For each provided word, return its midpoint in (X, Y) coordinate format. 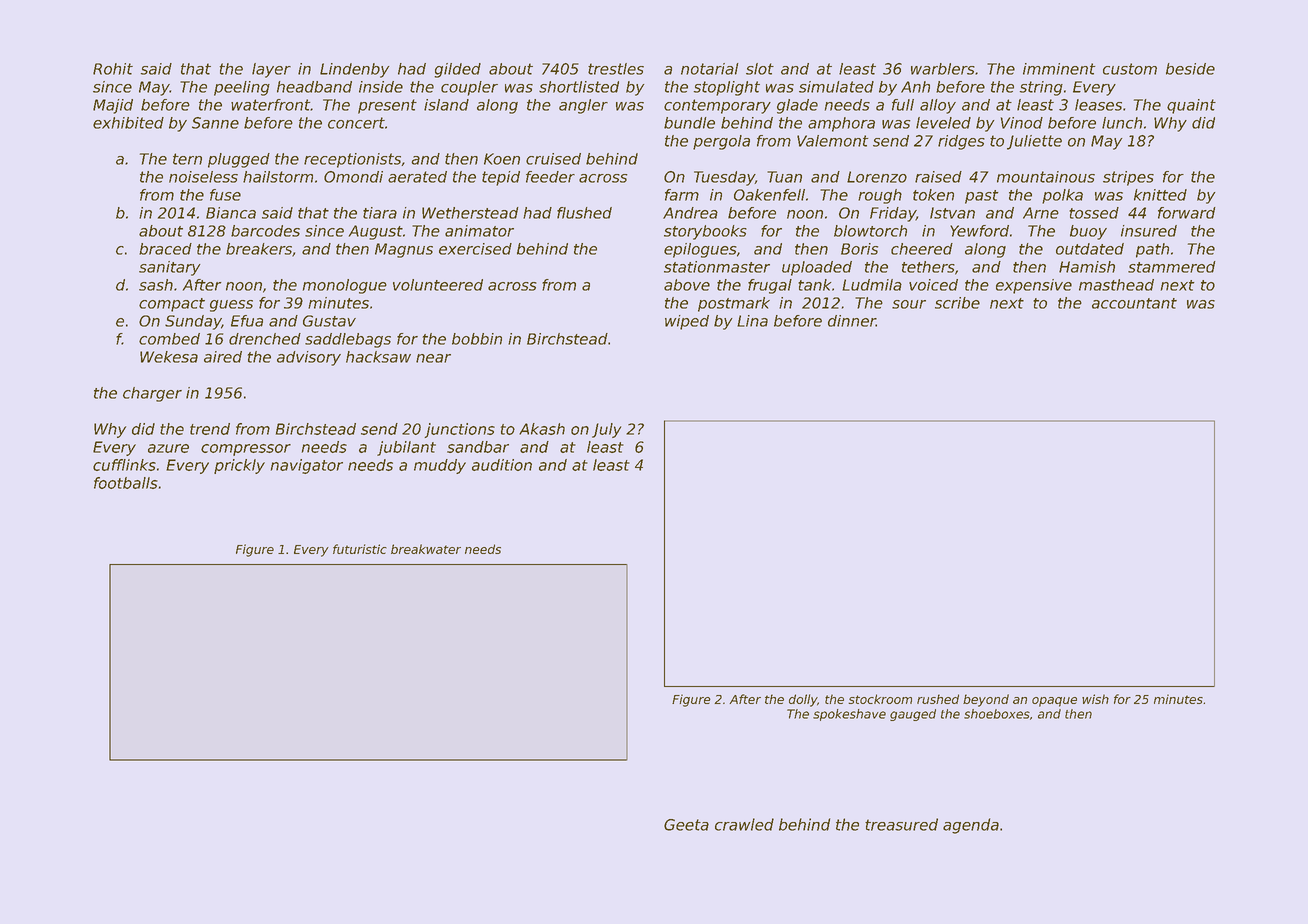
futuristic (360, 549)
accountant (1134, 303)
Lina (752, 321)
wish (1095, 699)
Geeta (686, 825)
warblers (943, 69)
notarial (710, 69)
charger (152, 394)
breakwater (426, 549)
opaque (1054, 702)
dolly (803, 700)
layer (271, 70)
